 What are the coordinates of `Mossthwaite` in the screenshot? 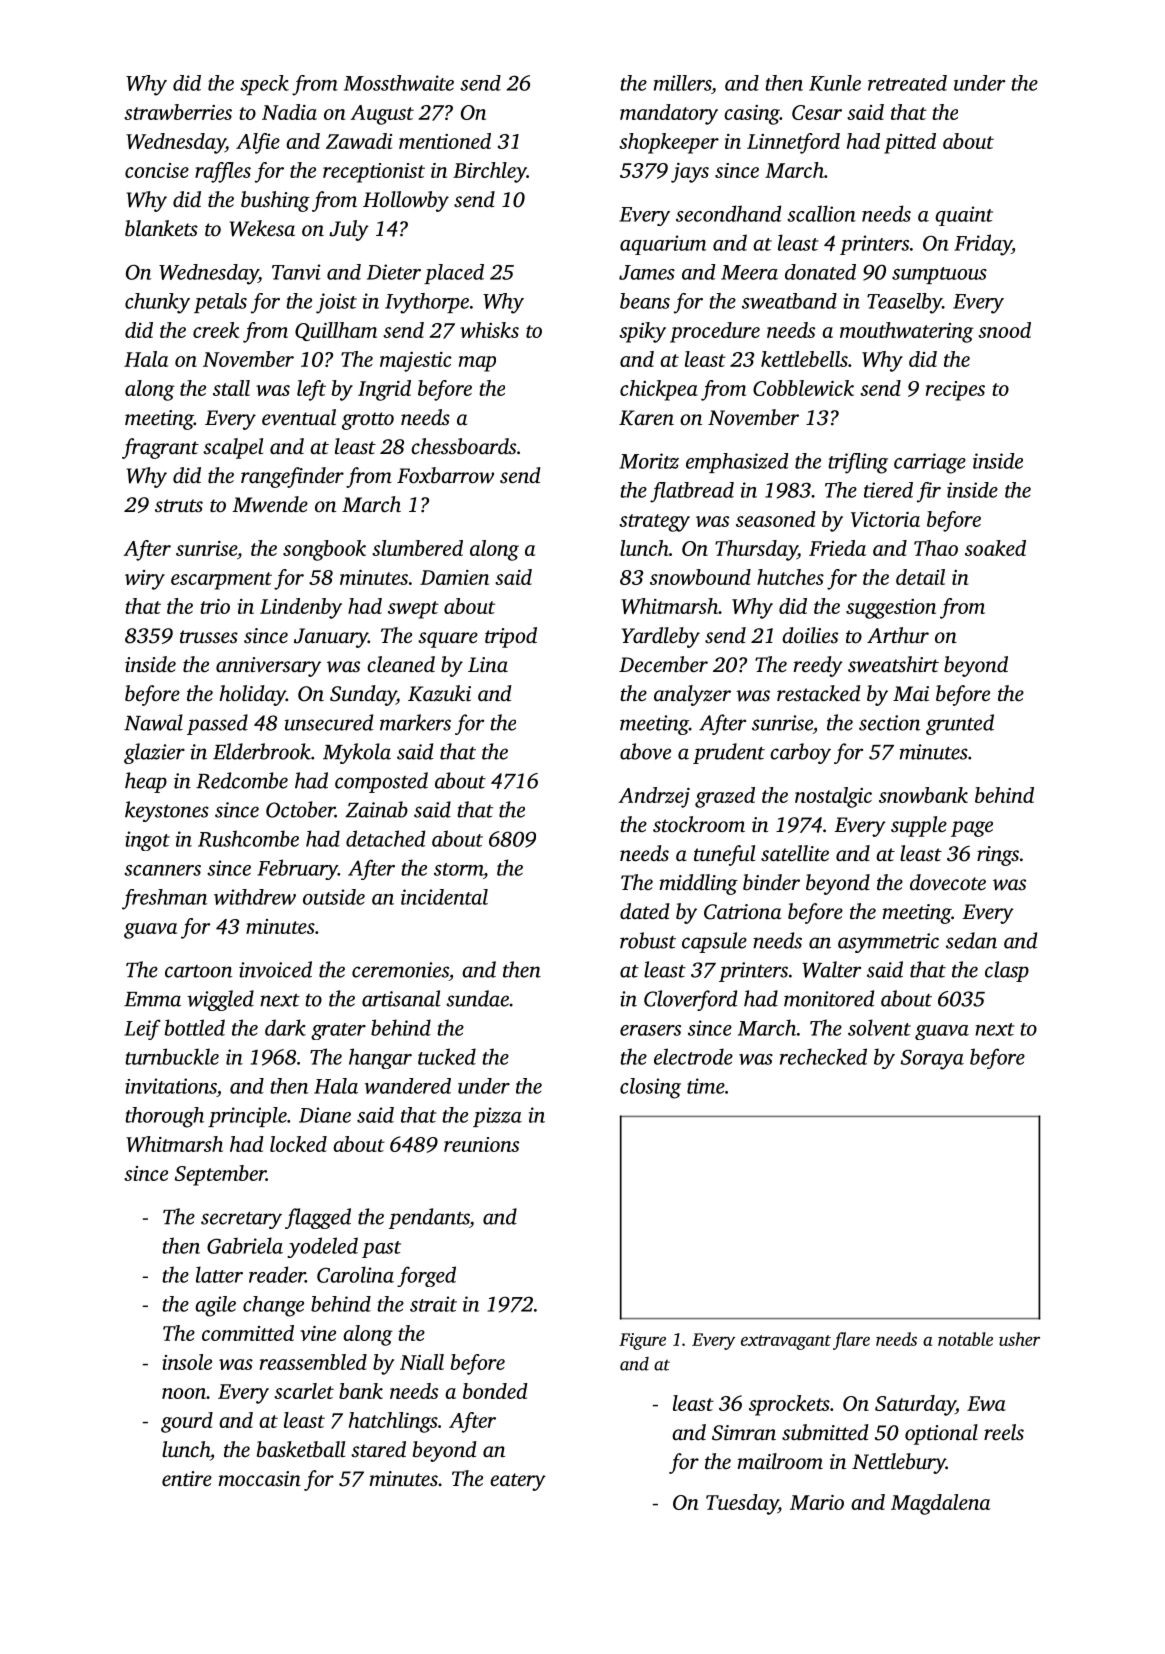 It's located at (399, 83).
